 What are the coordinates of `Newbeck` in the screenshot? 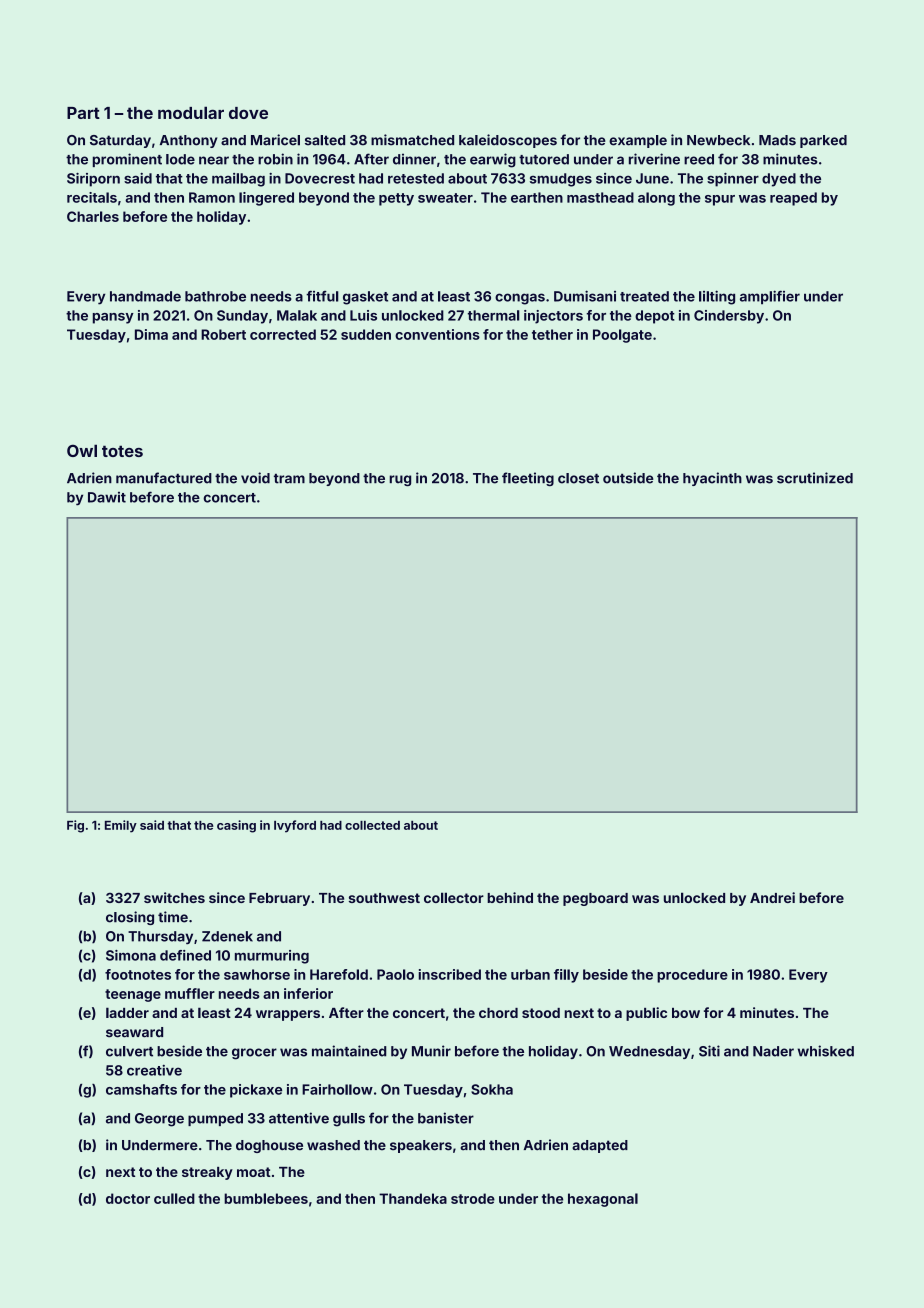 It's located at (718, 140).
